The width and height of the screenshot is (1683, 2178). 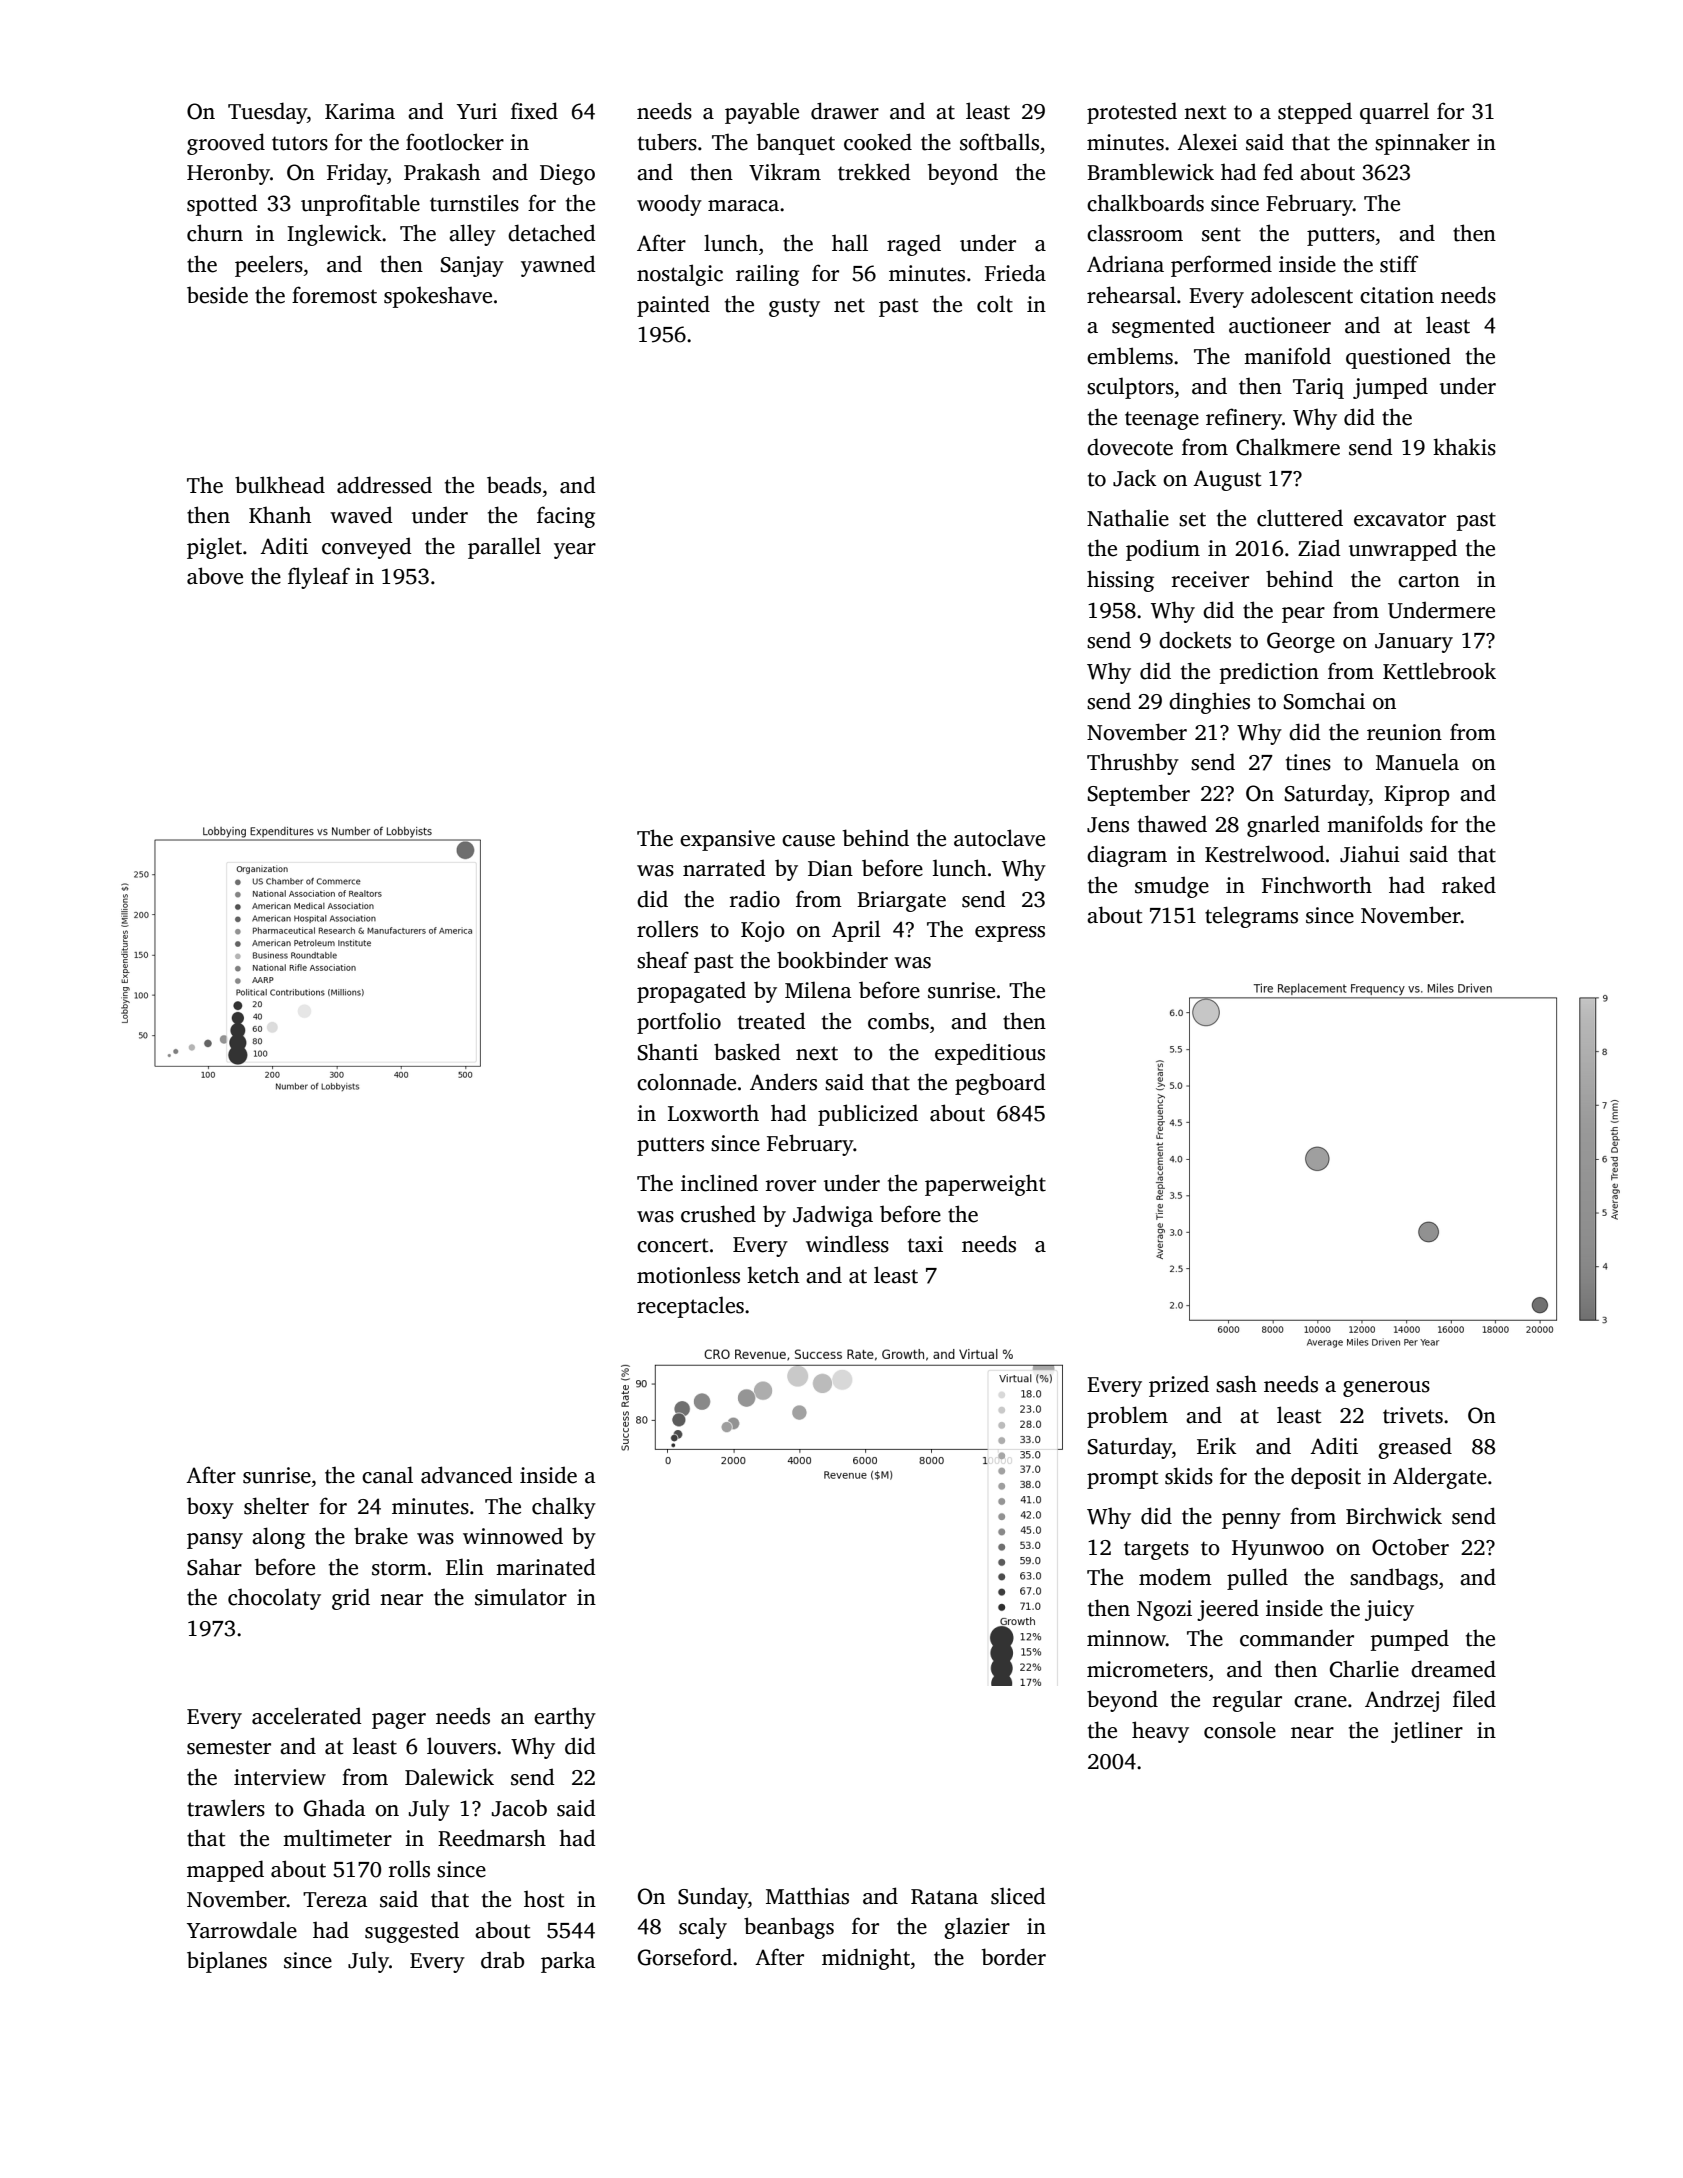 I want to click on citation, so click(x=1397, y=295).
